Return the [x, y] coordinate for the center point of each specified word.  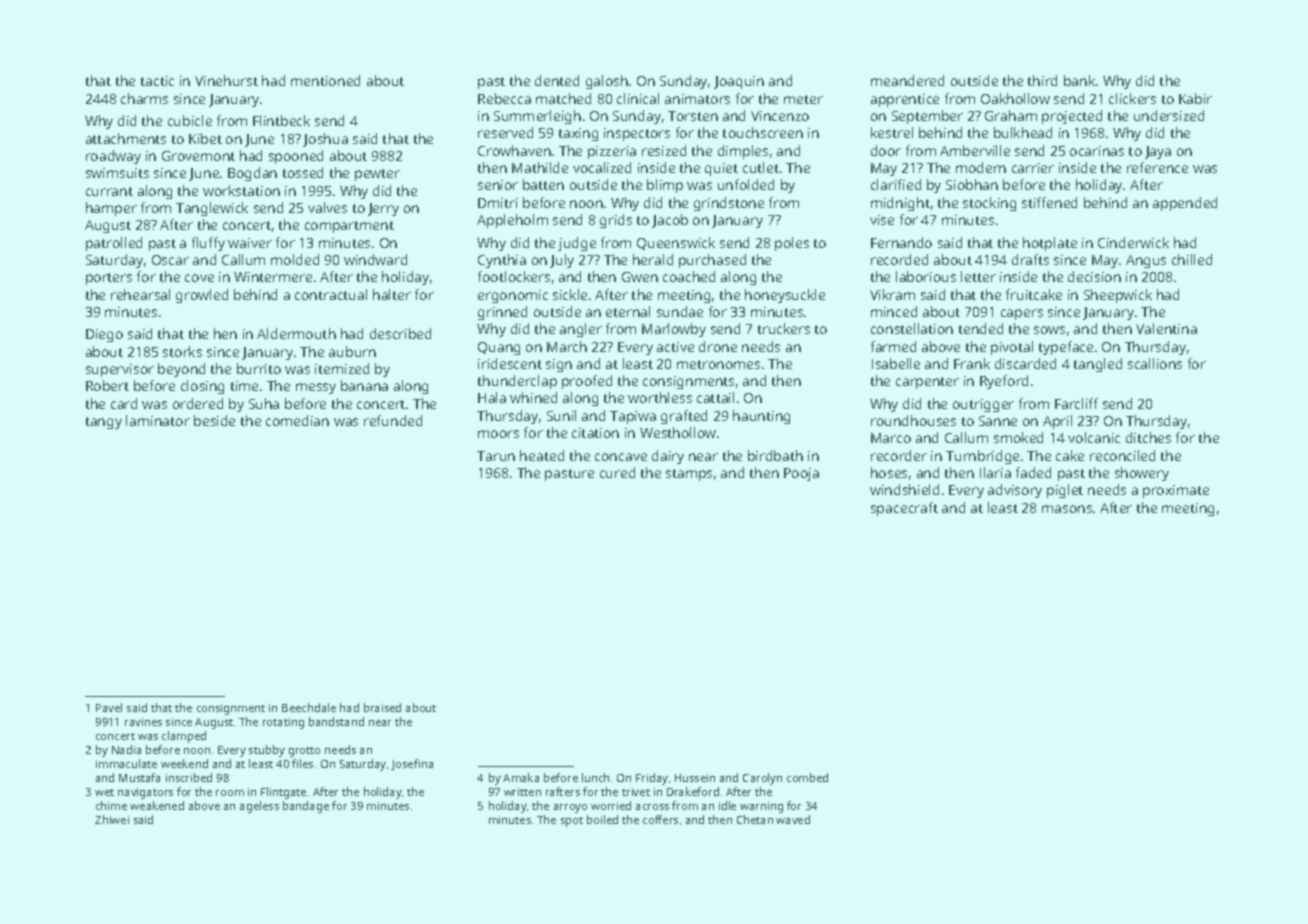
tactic [157, 81]
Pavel [109, 707]
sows [1049, 330]
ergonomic [513, 296]
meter [803, 99]
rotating [283, 723]
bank [1079, 80]
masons [1067, 509]
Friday [652, 779]
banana [364, 385]
